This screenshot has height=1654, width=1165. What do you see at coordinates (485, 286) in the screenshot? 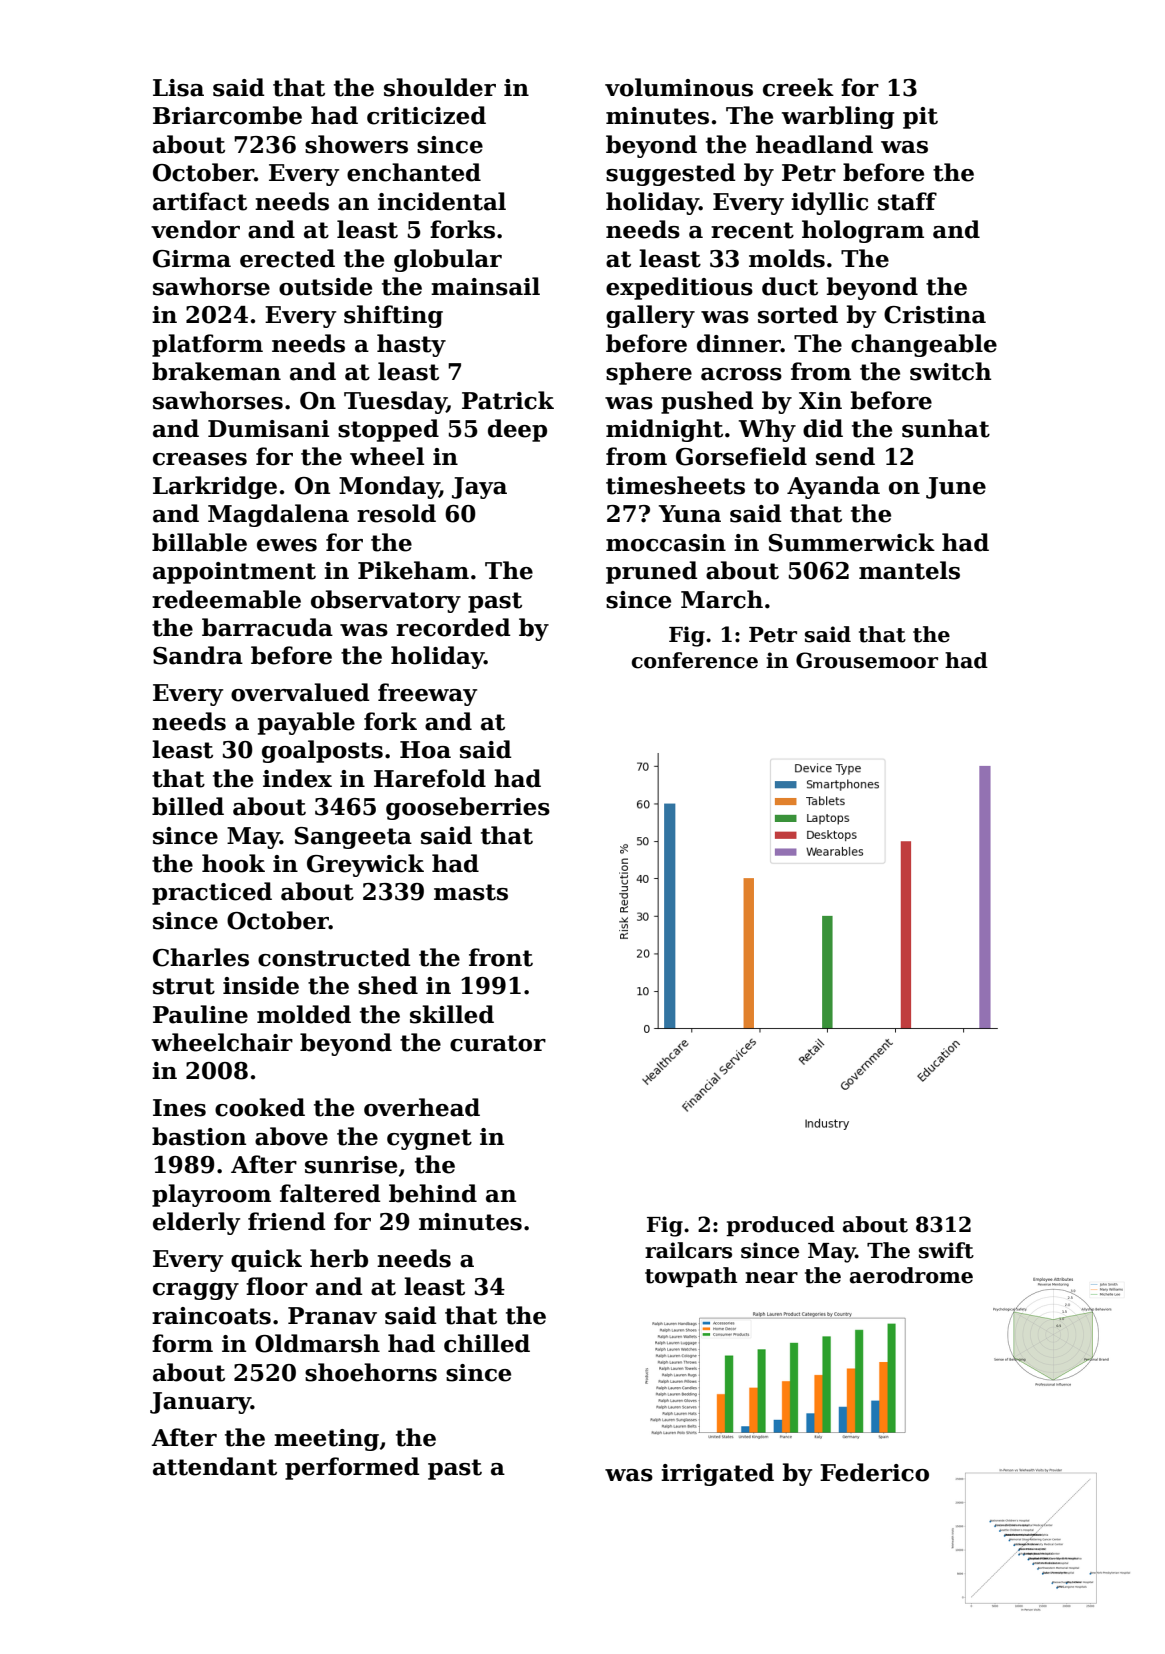
I see `mainsail` at bounding box center [485, 286].
